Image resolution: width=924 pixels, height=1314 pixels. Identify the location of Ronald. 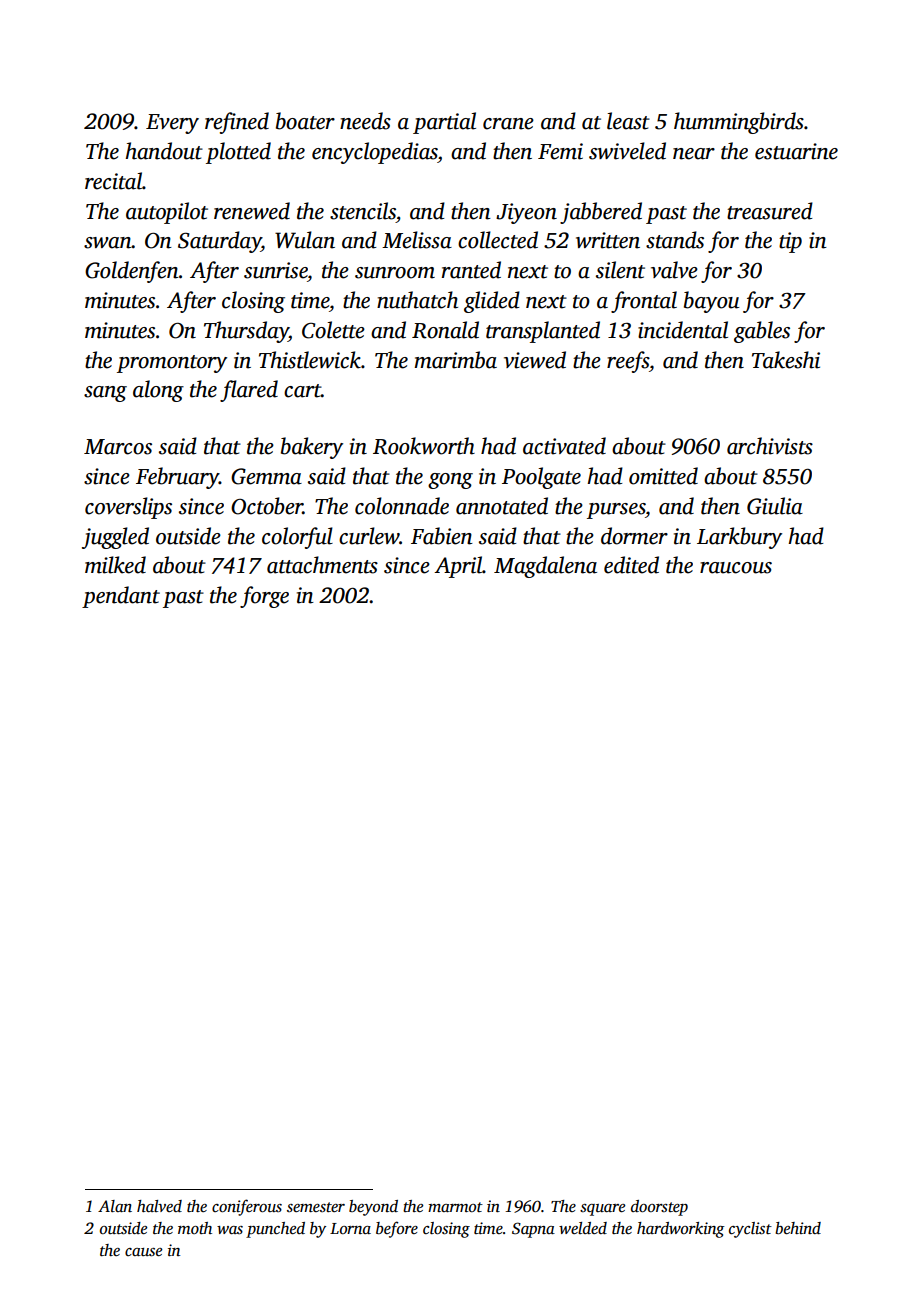
(445, 330).
